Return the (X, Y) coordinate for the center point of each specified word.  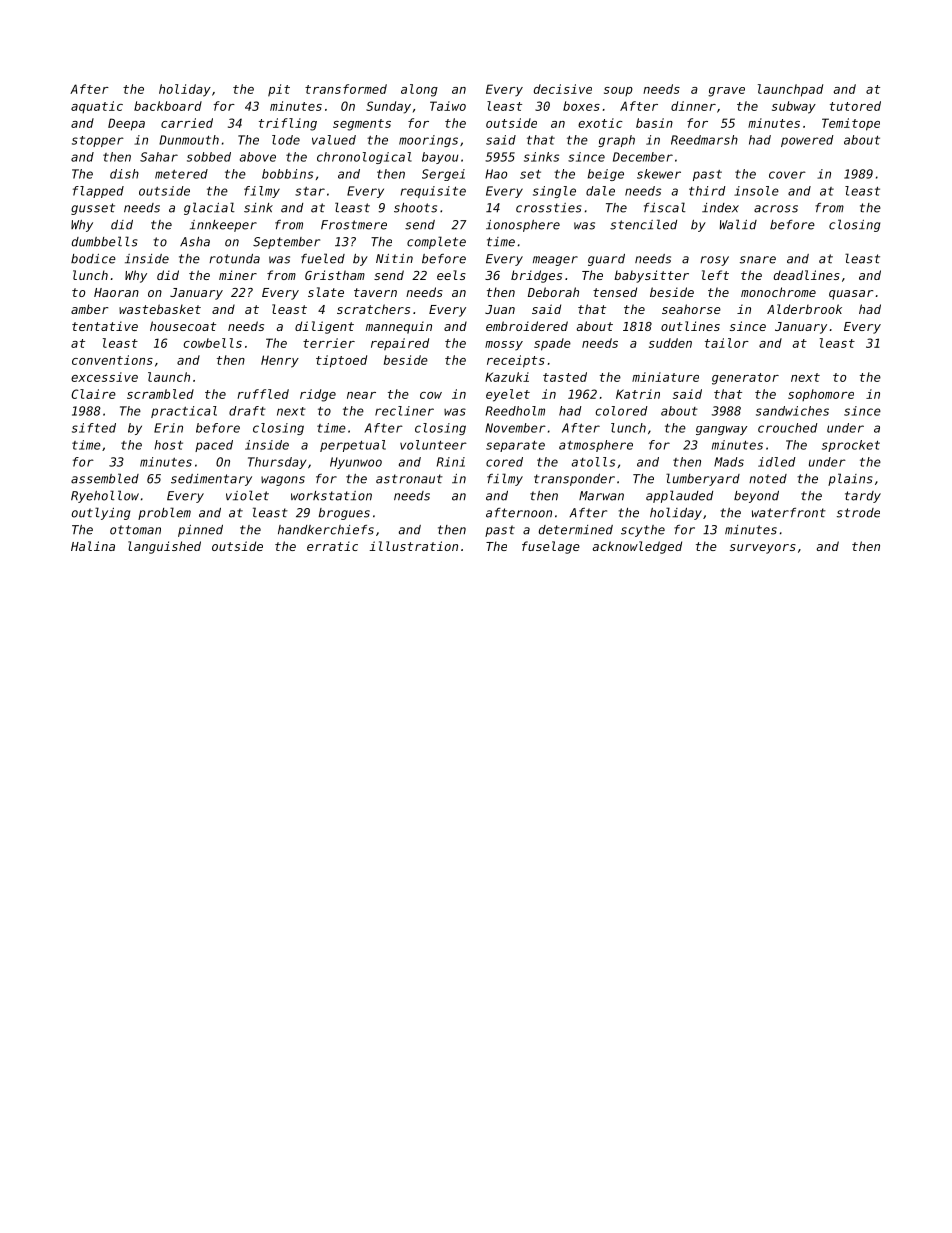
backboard (168, 106)
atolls (593, 462)
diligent (324, 327)
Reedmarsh (704, 140)
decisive (563, 89)
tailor (727, 343)
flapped (98, 192)
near (361, 395)
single (554, 192)
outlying (101, 513)
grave (726, 92)
